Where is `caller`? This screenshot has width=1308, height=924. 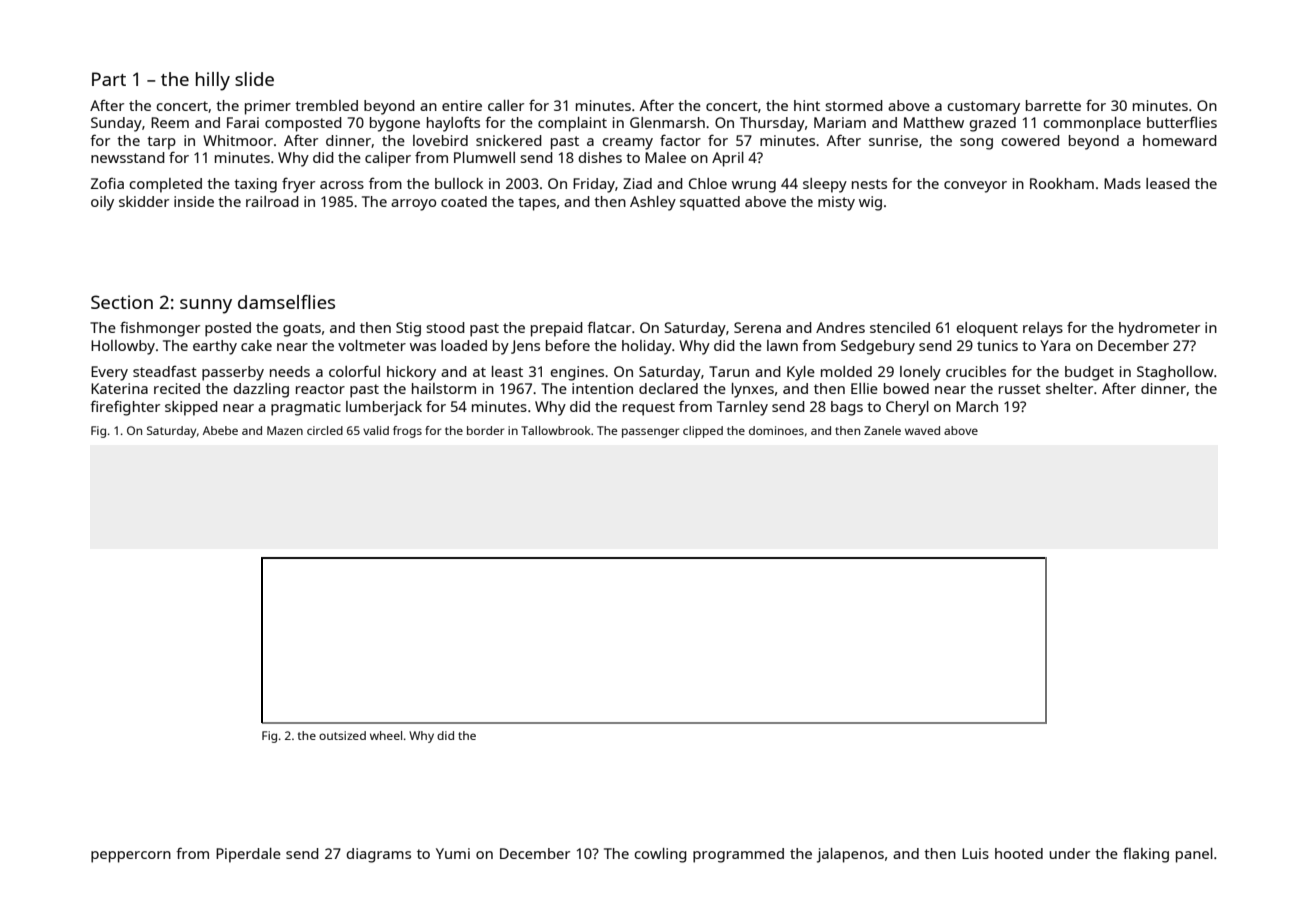 caller is located at coordinates (506, 105).
